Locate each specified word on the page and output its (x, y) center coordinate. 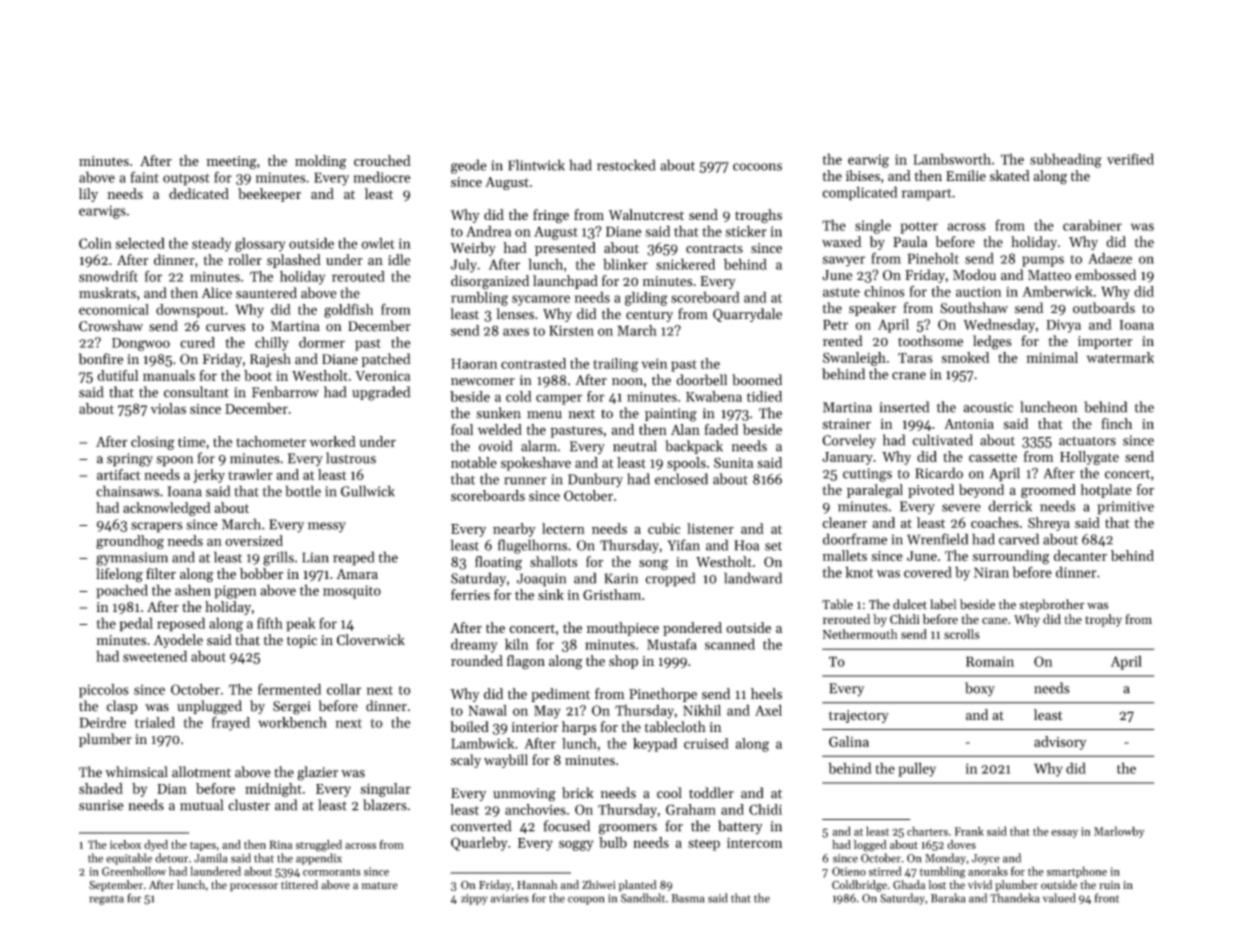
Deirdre (102, 722)
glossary (260, 244)
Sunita (734, 462)
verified (1130, 159)
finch (1116, 423)
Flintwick (536, 165)
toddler (711, 793)
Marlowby (1119, 832)
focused (567, 826)
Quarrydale (747, 315)
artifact (119, 474)
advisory (1060, 743)
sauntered (266, 293)
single (873, 226)
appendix (319, 859)
